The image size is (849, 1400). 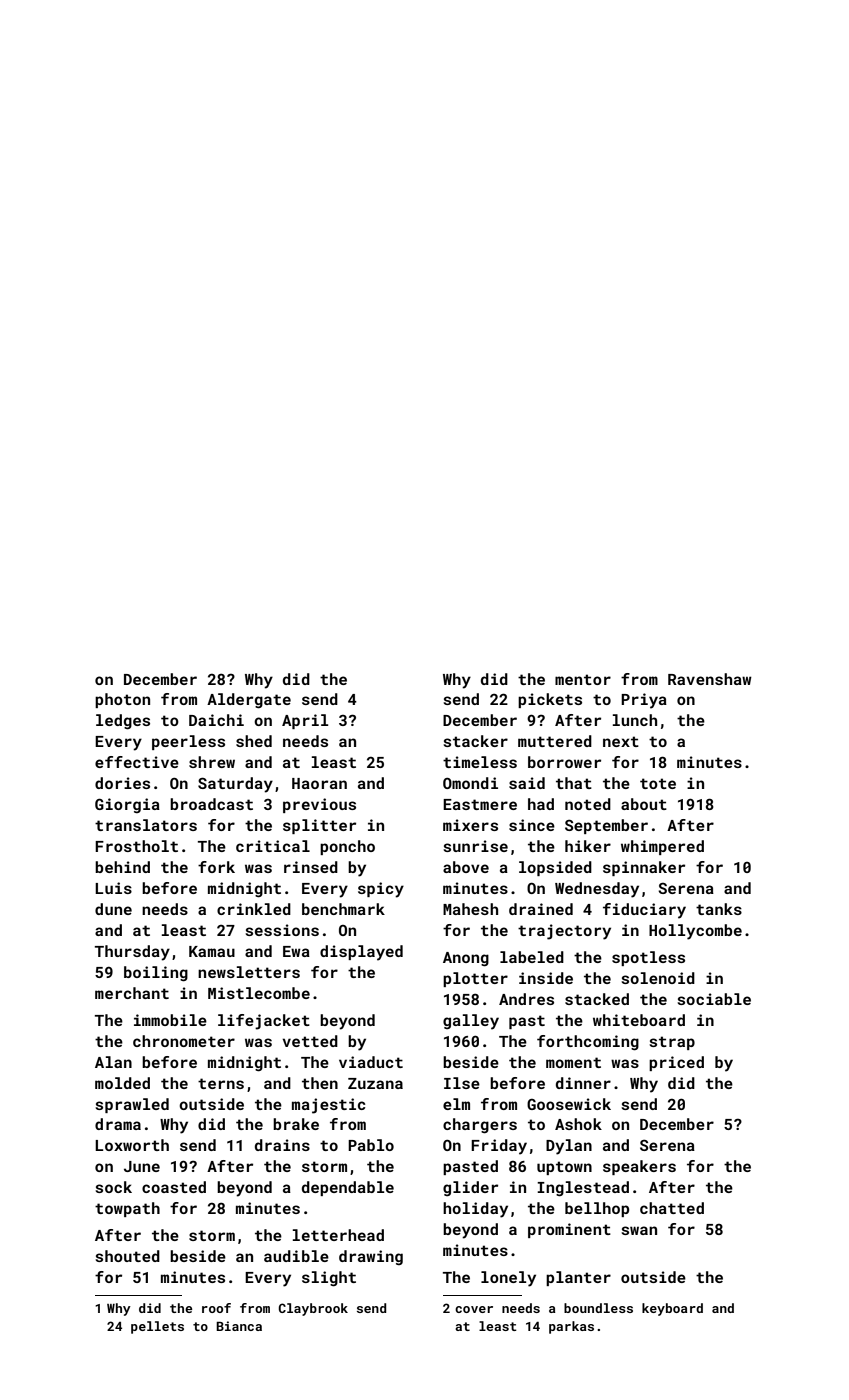 What do you see at coordinates (714, 999) in the image?
I see `sociable` at bounding box center [714, 999].
